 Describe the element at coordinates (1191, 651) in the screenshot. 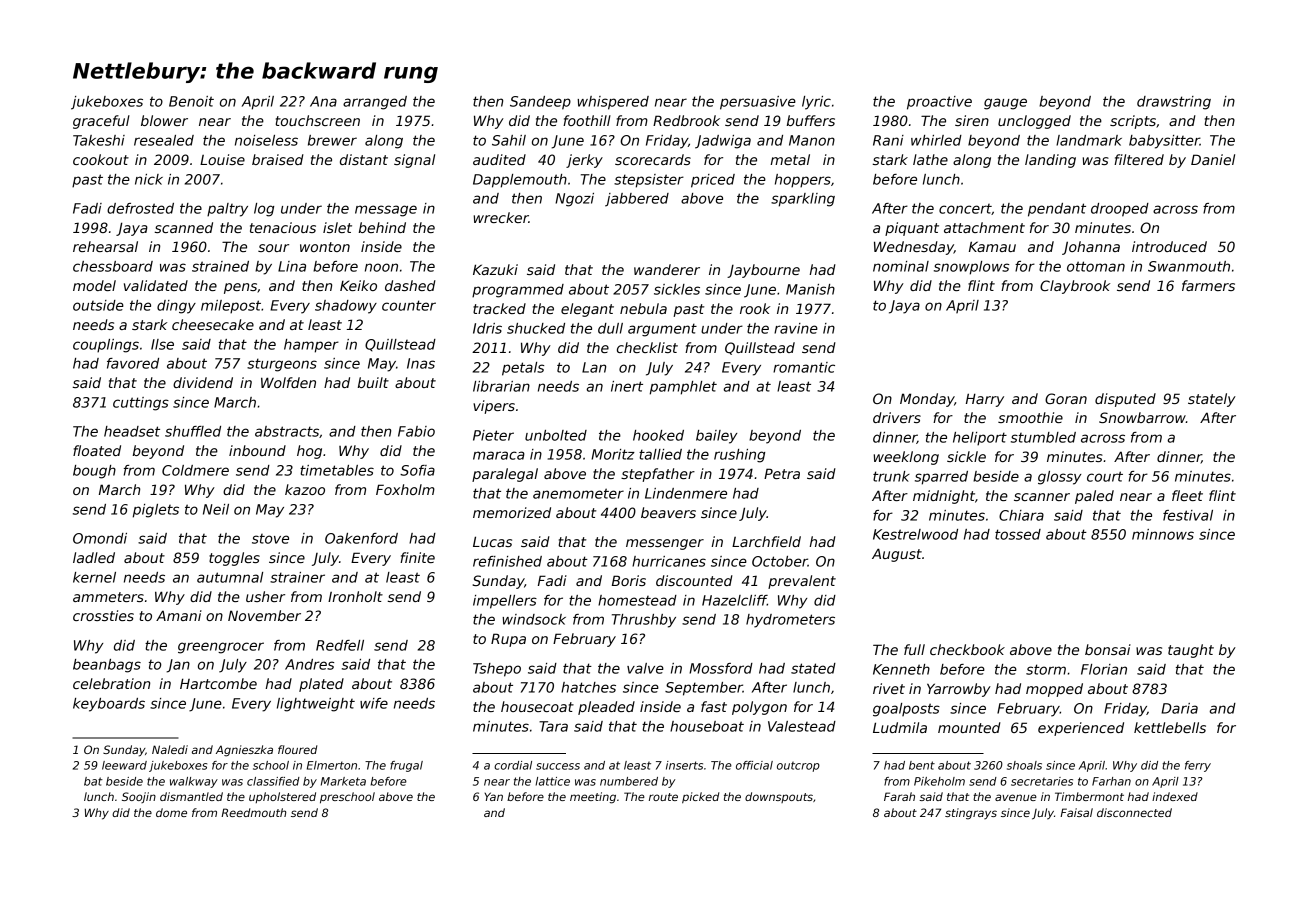

I see `taught` at that location.
